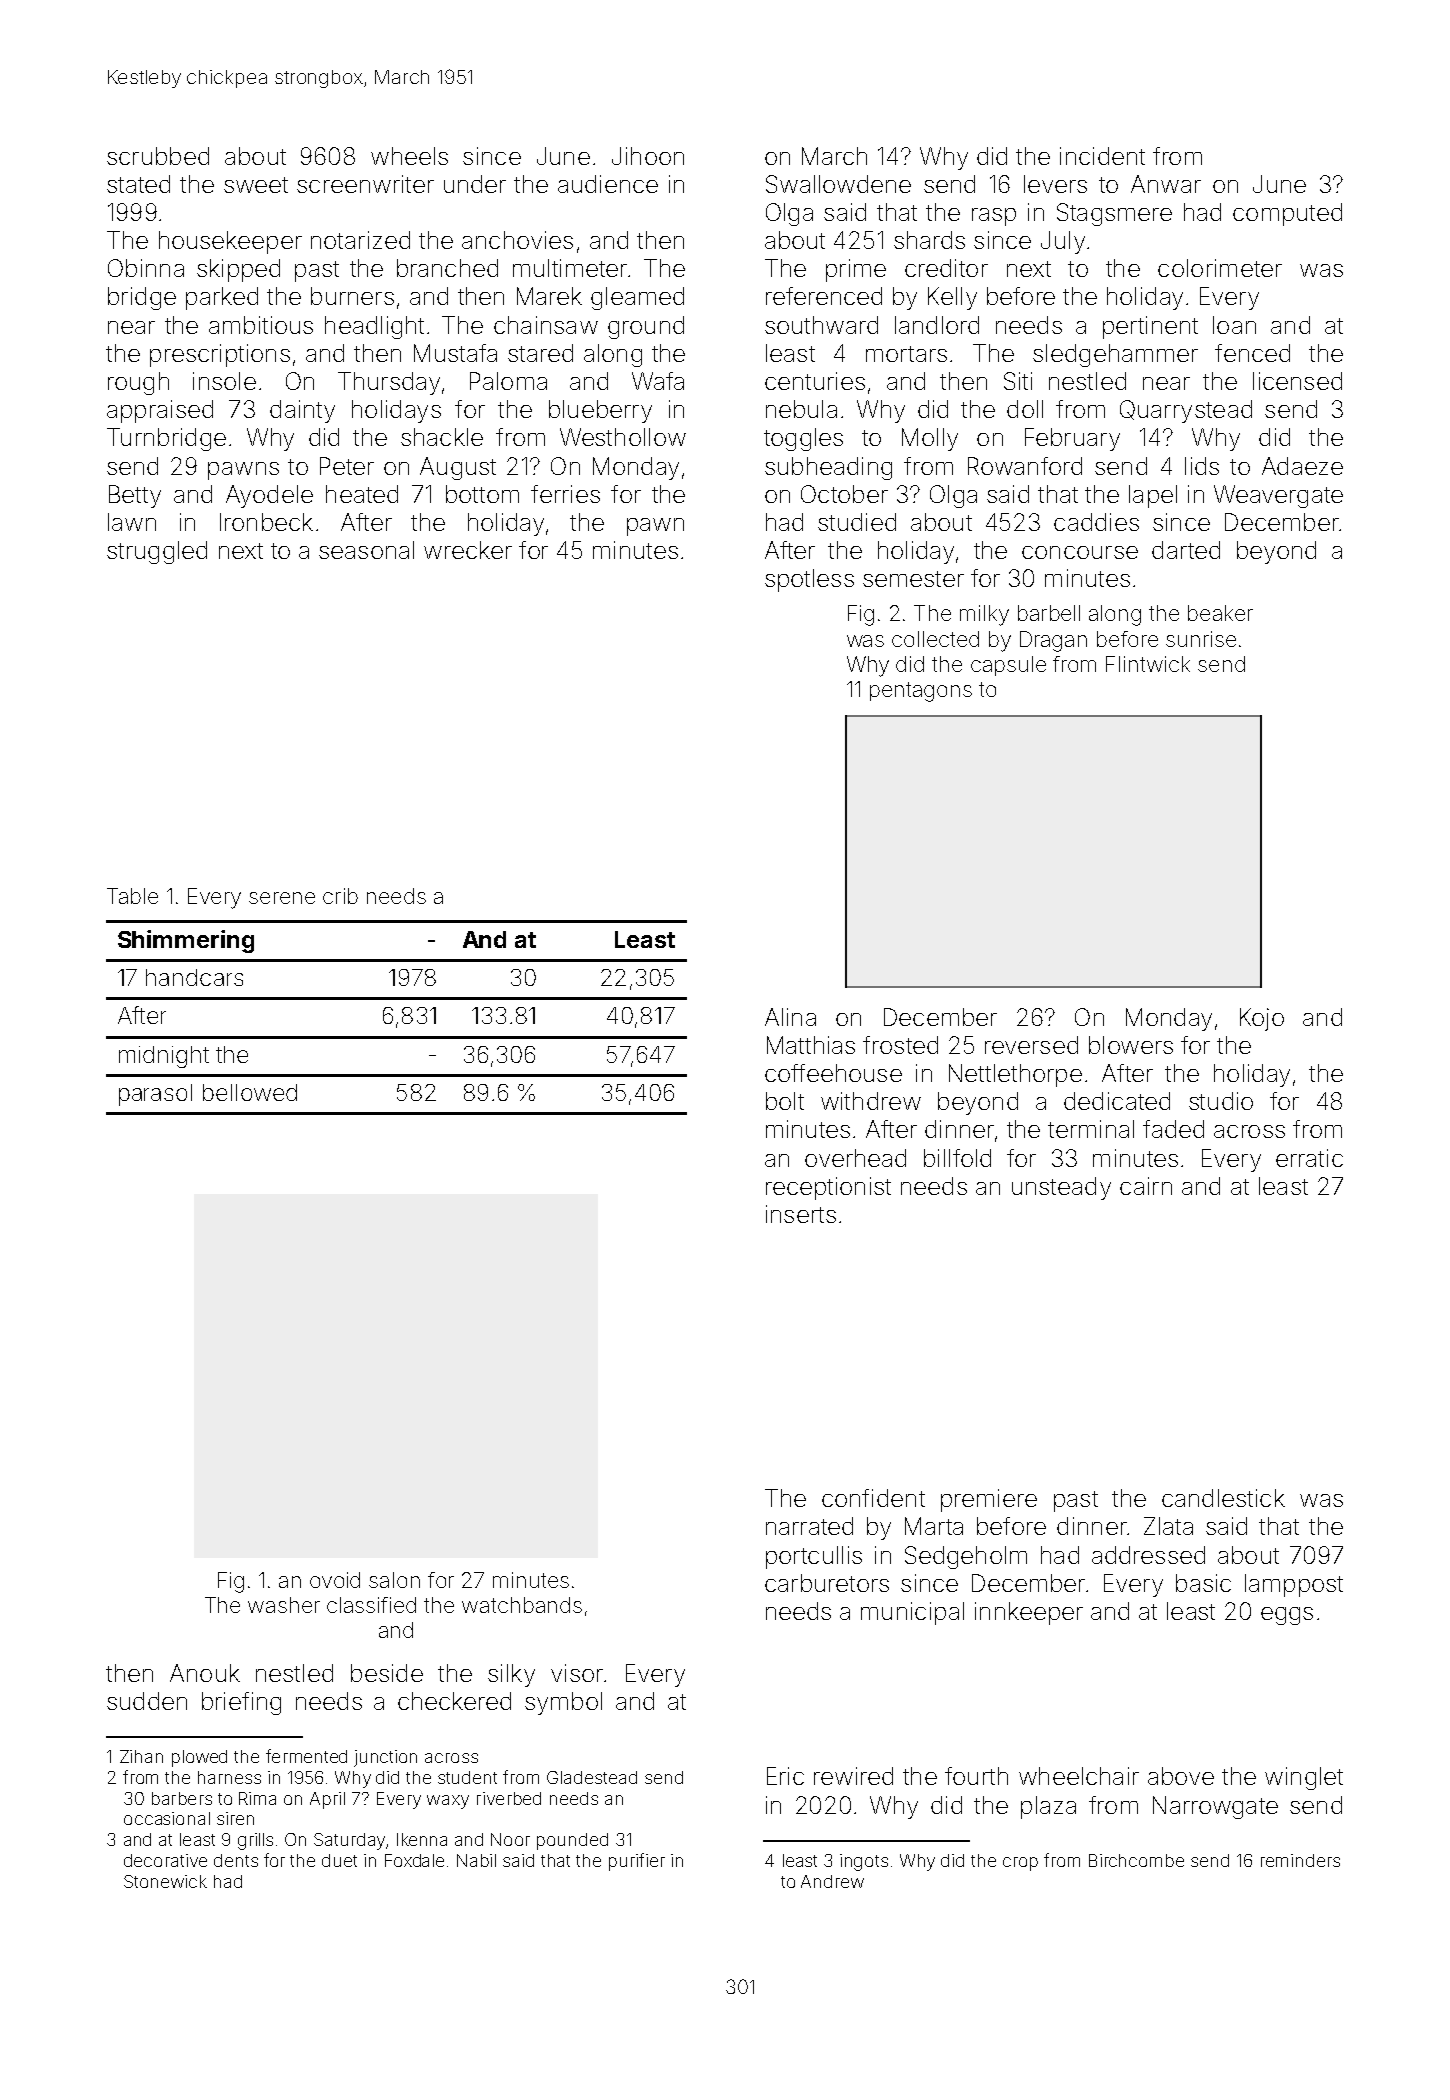  I want to click on Gladestead, so click(592, 1777).
